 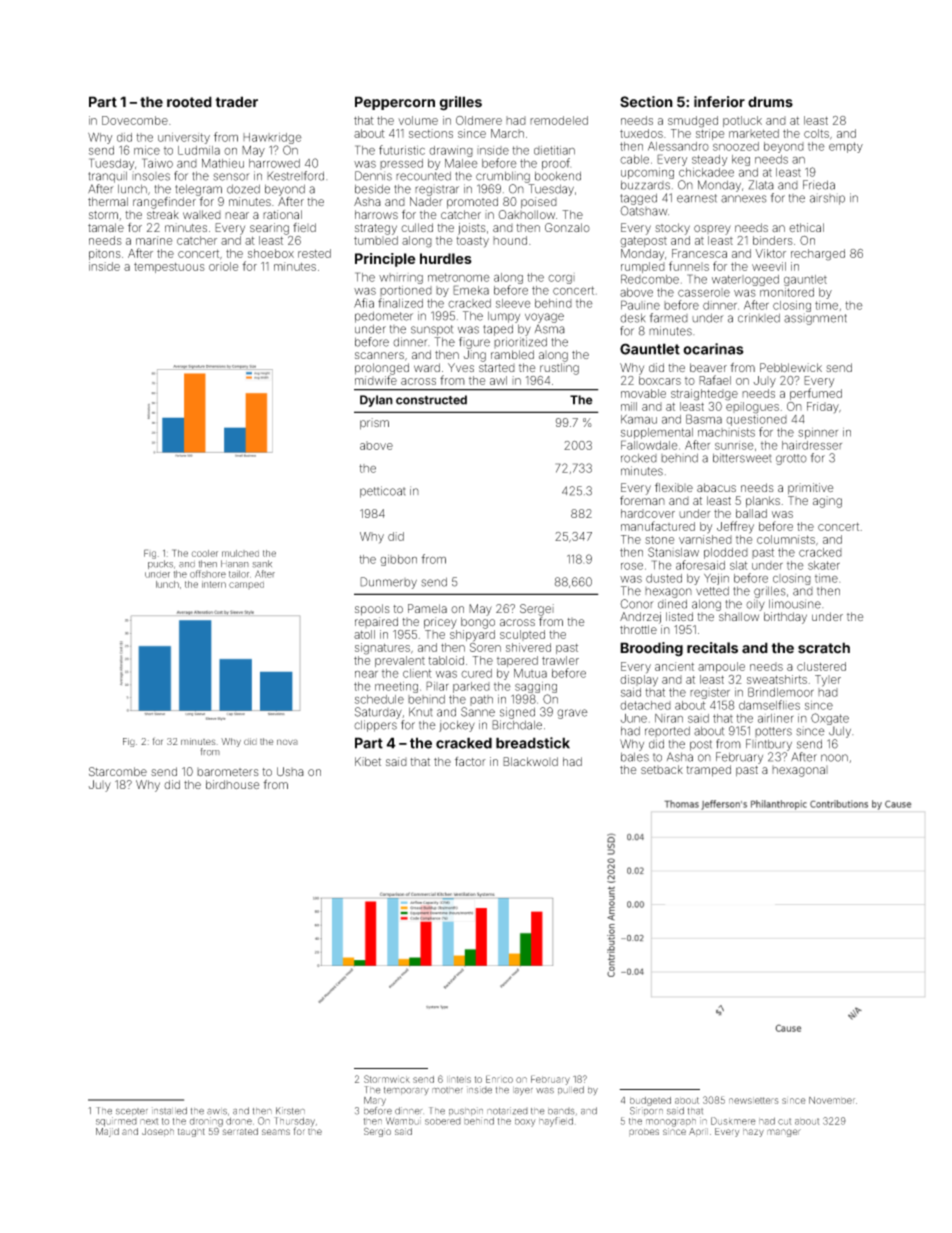 What do you see at coordinates (753, 1132) in the image?
I see `hazy` at bounding box center [753, 1132].
